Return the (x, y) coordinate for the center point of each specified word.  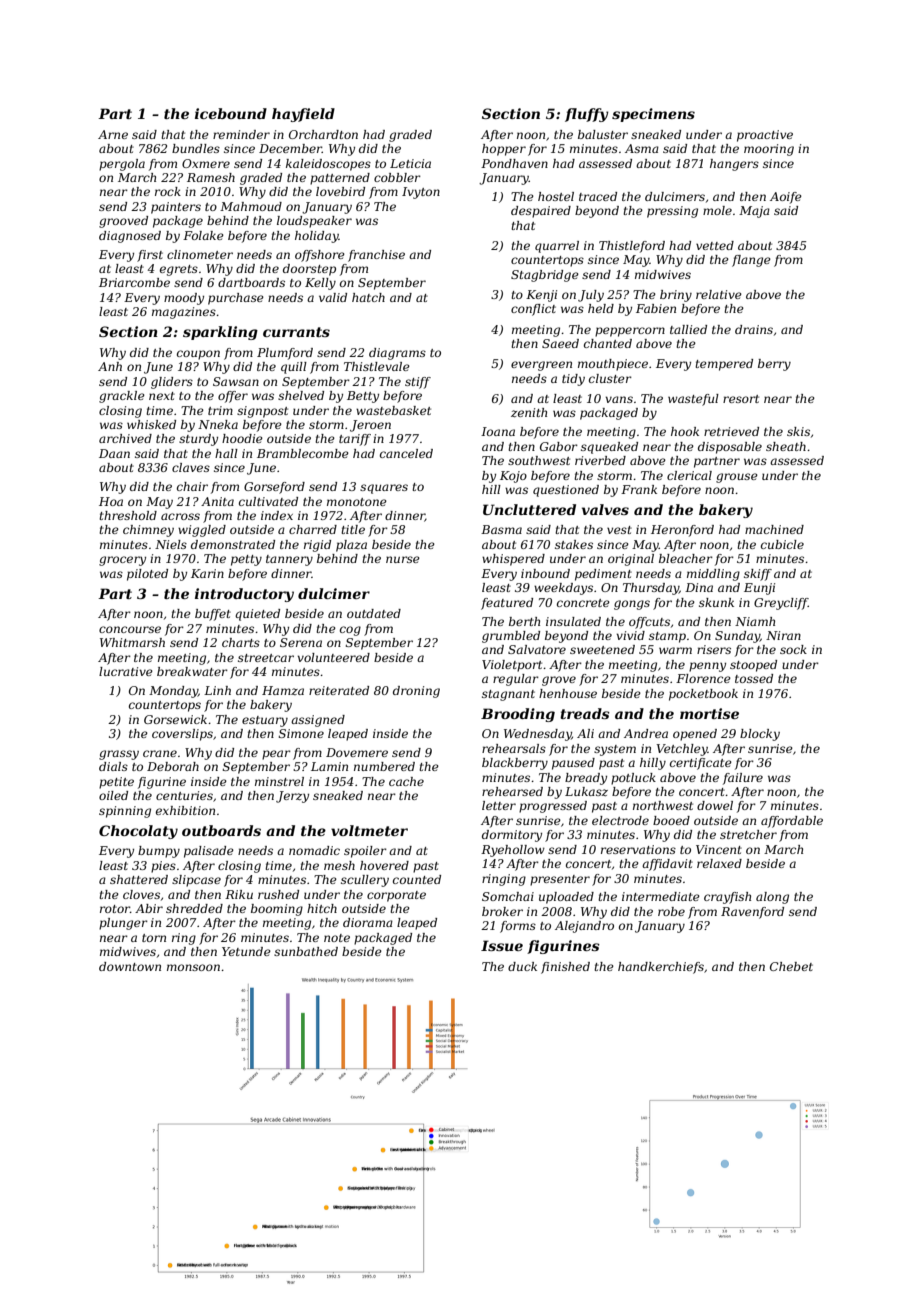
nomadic (314, 850)
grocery (122, 561)
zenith (529, 412)
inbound (545, 573)
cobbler (397, 177)
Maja (754, 212)
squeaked (609, 448)
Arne (113, 134)
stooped (753, 666)
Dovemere (357, 752)
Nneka (218, 424)
